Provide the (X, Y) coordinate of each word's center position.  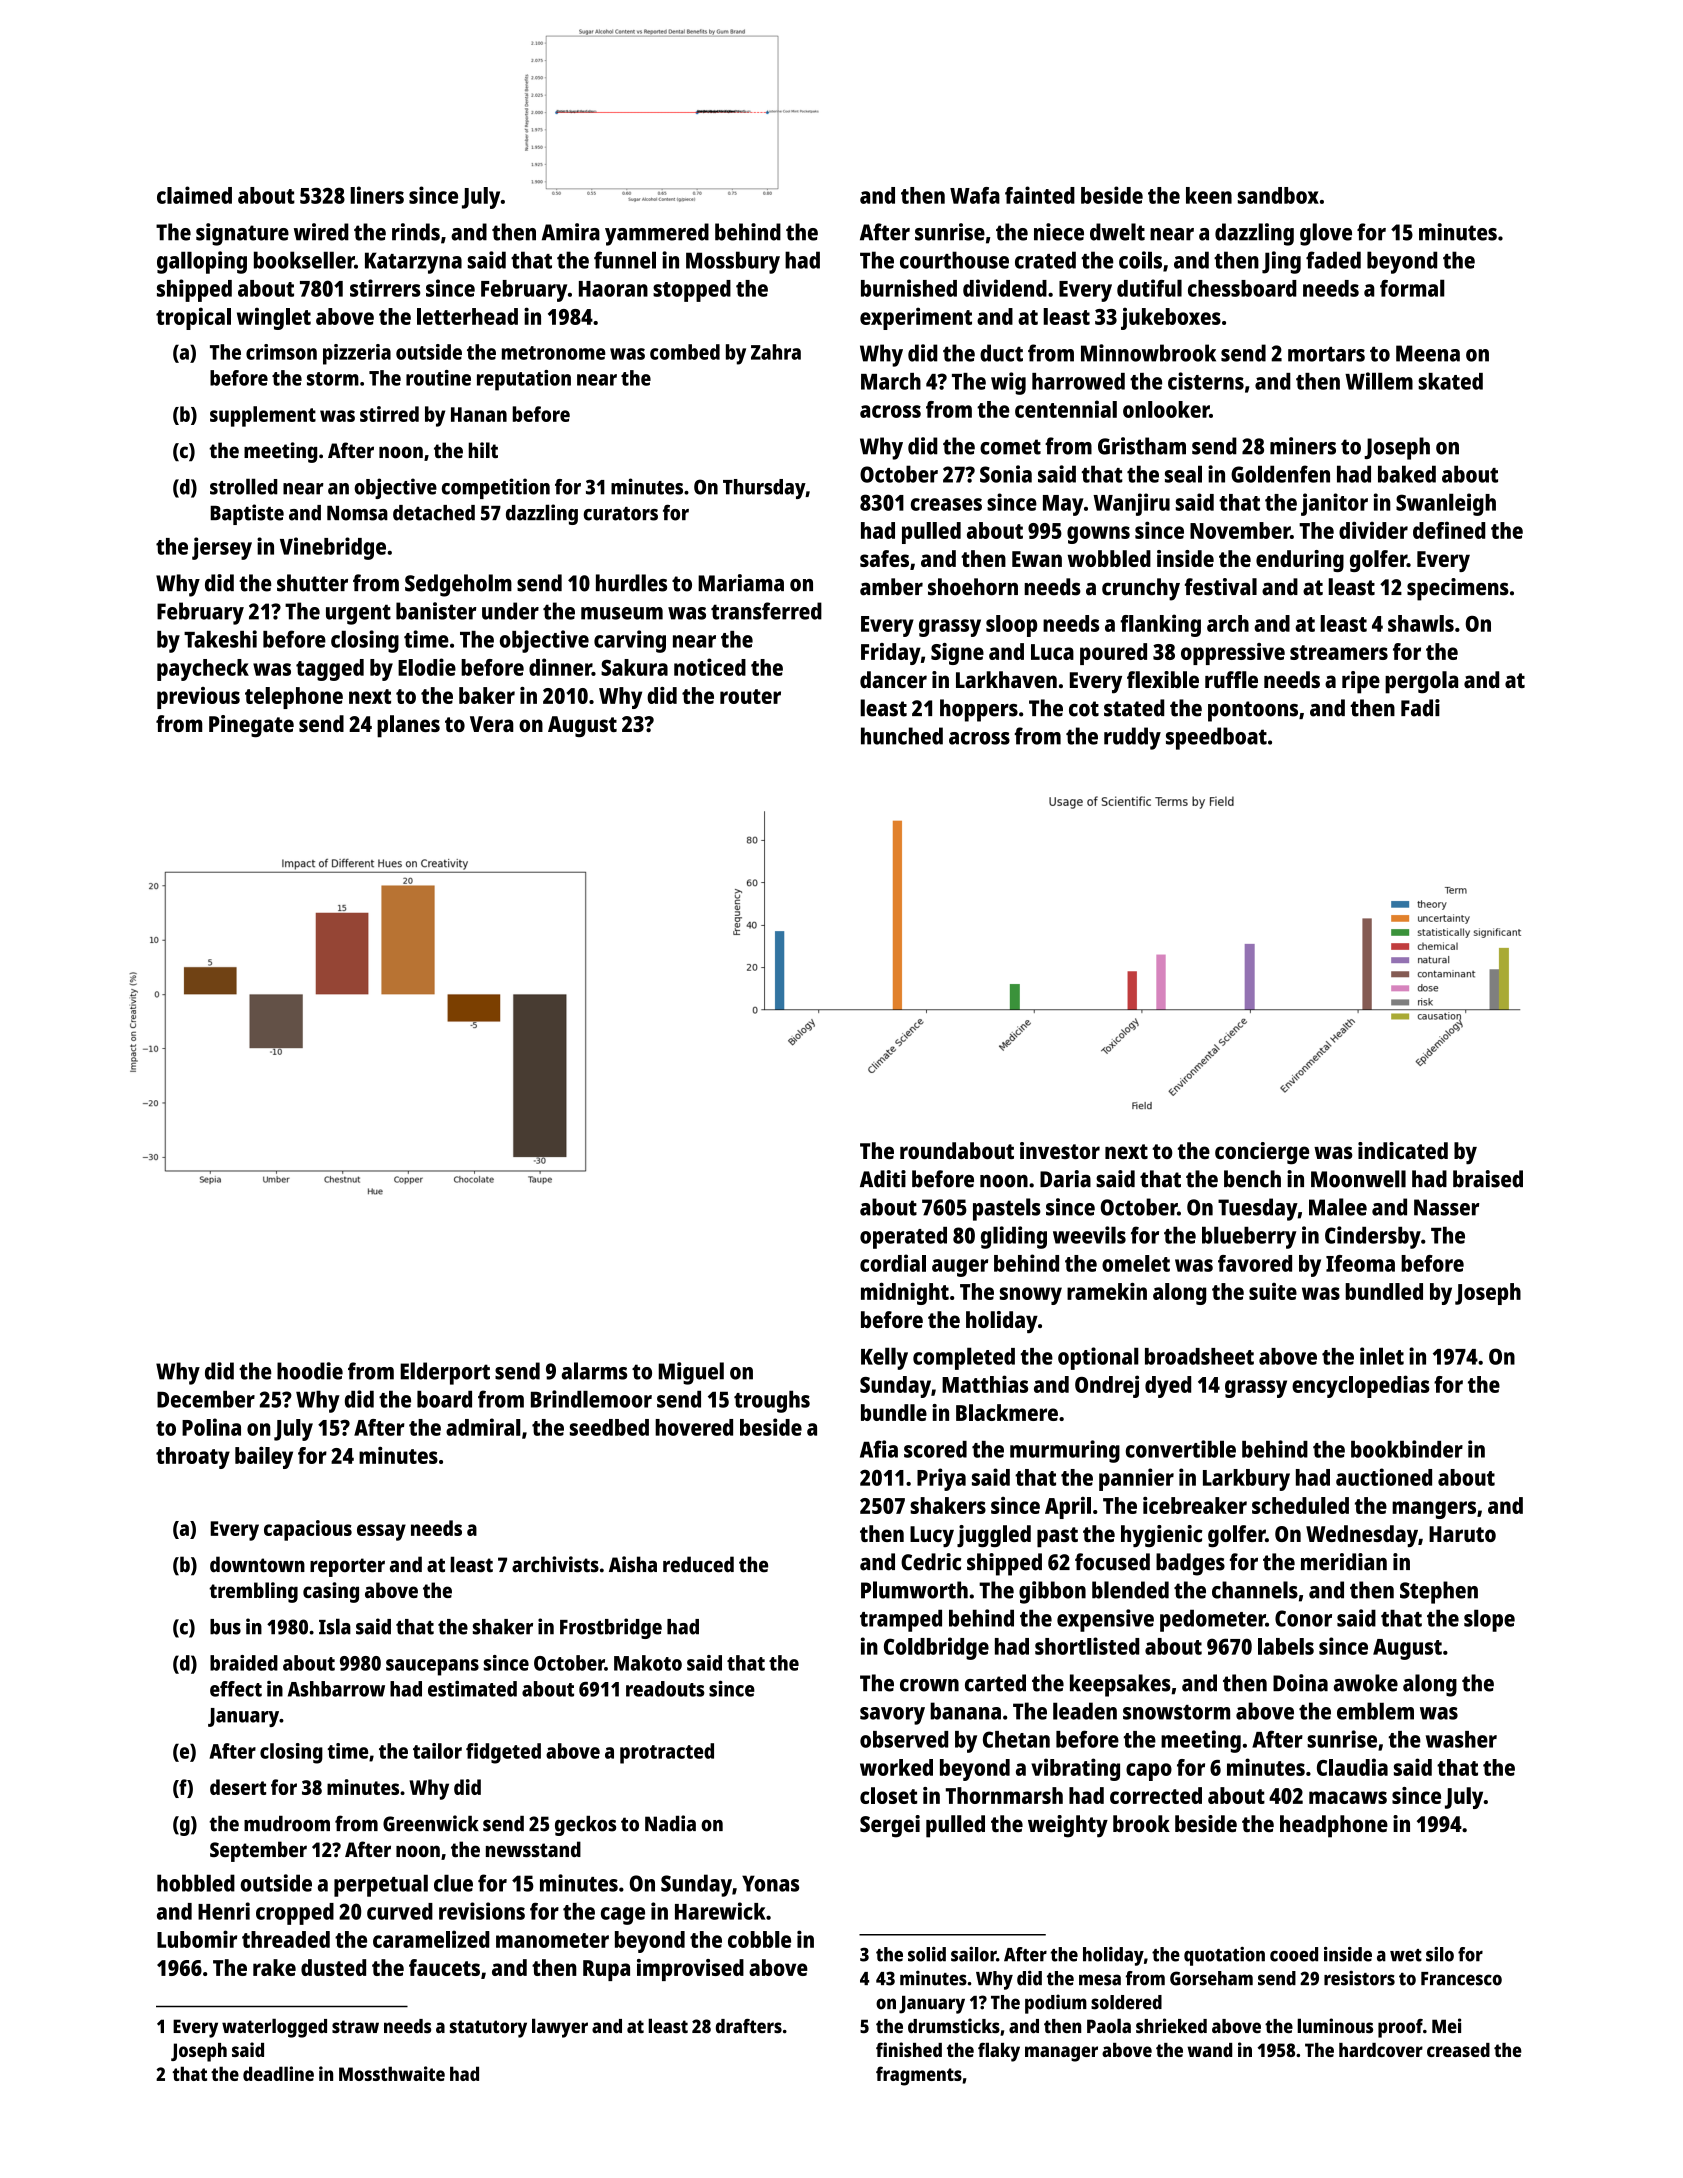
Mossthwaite (392, 2073)
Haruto (1462, 1534)
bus (225, 1627)
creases (946, 504)
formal (1412, 288)
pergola (1421, 682)
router (750, 696)
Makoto (648, 1663)
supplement (263, 416)
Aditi (883, 1179)
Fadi (1420, 708)
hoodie (310, 1371)
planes (408, 726)
